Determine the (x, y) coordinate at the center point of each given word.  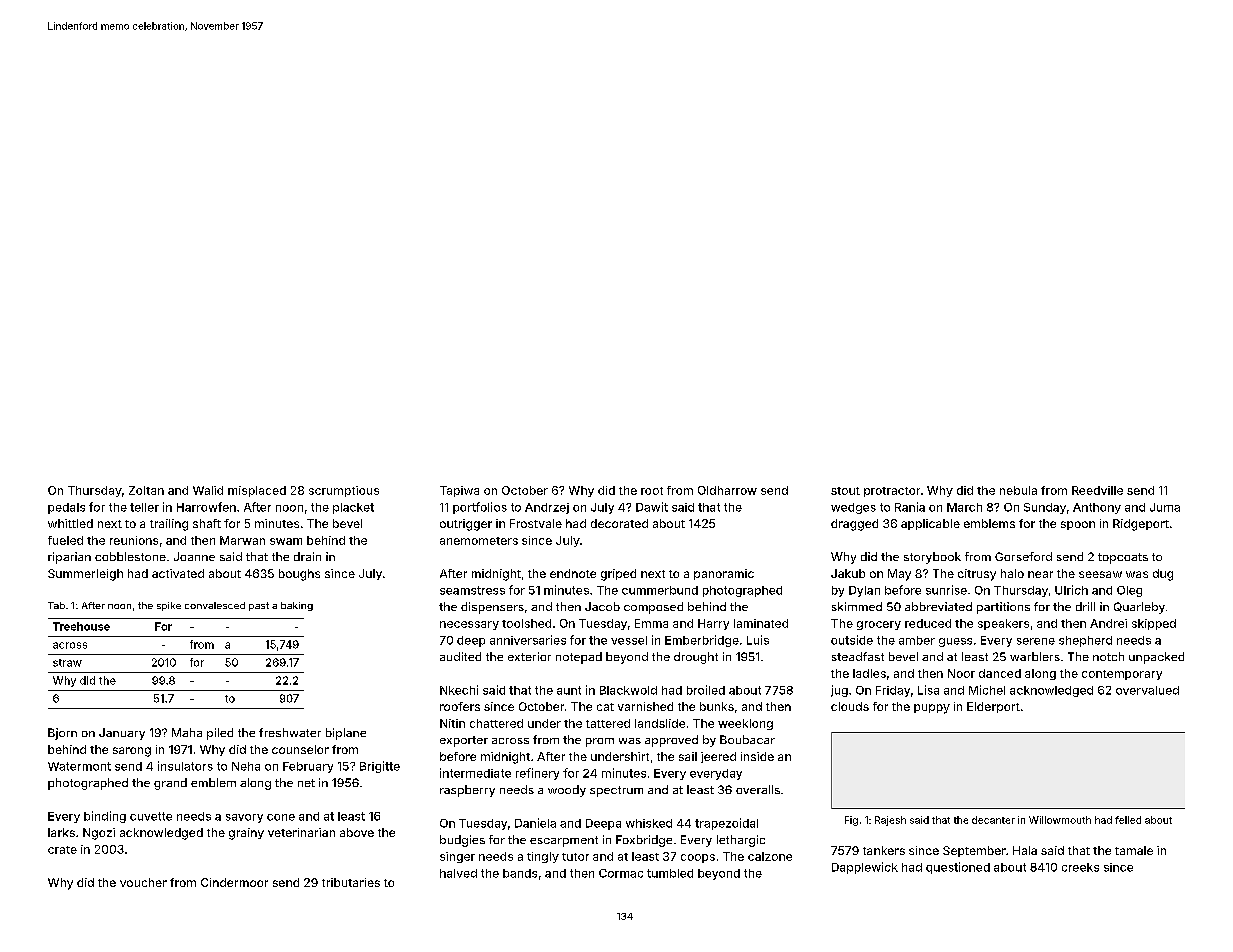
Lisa (928, 690)
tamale (1134, 850)
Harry (713, 624)
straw (67, 663)
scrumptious (344, 491)
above (357, 832)
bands (520, 873)
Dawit (652, 507)
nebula (1018, 490)
